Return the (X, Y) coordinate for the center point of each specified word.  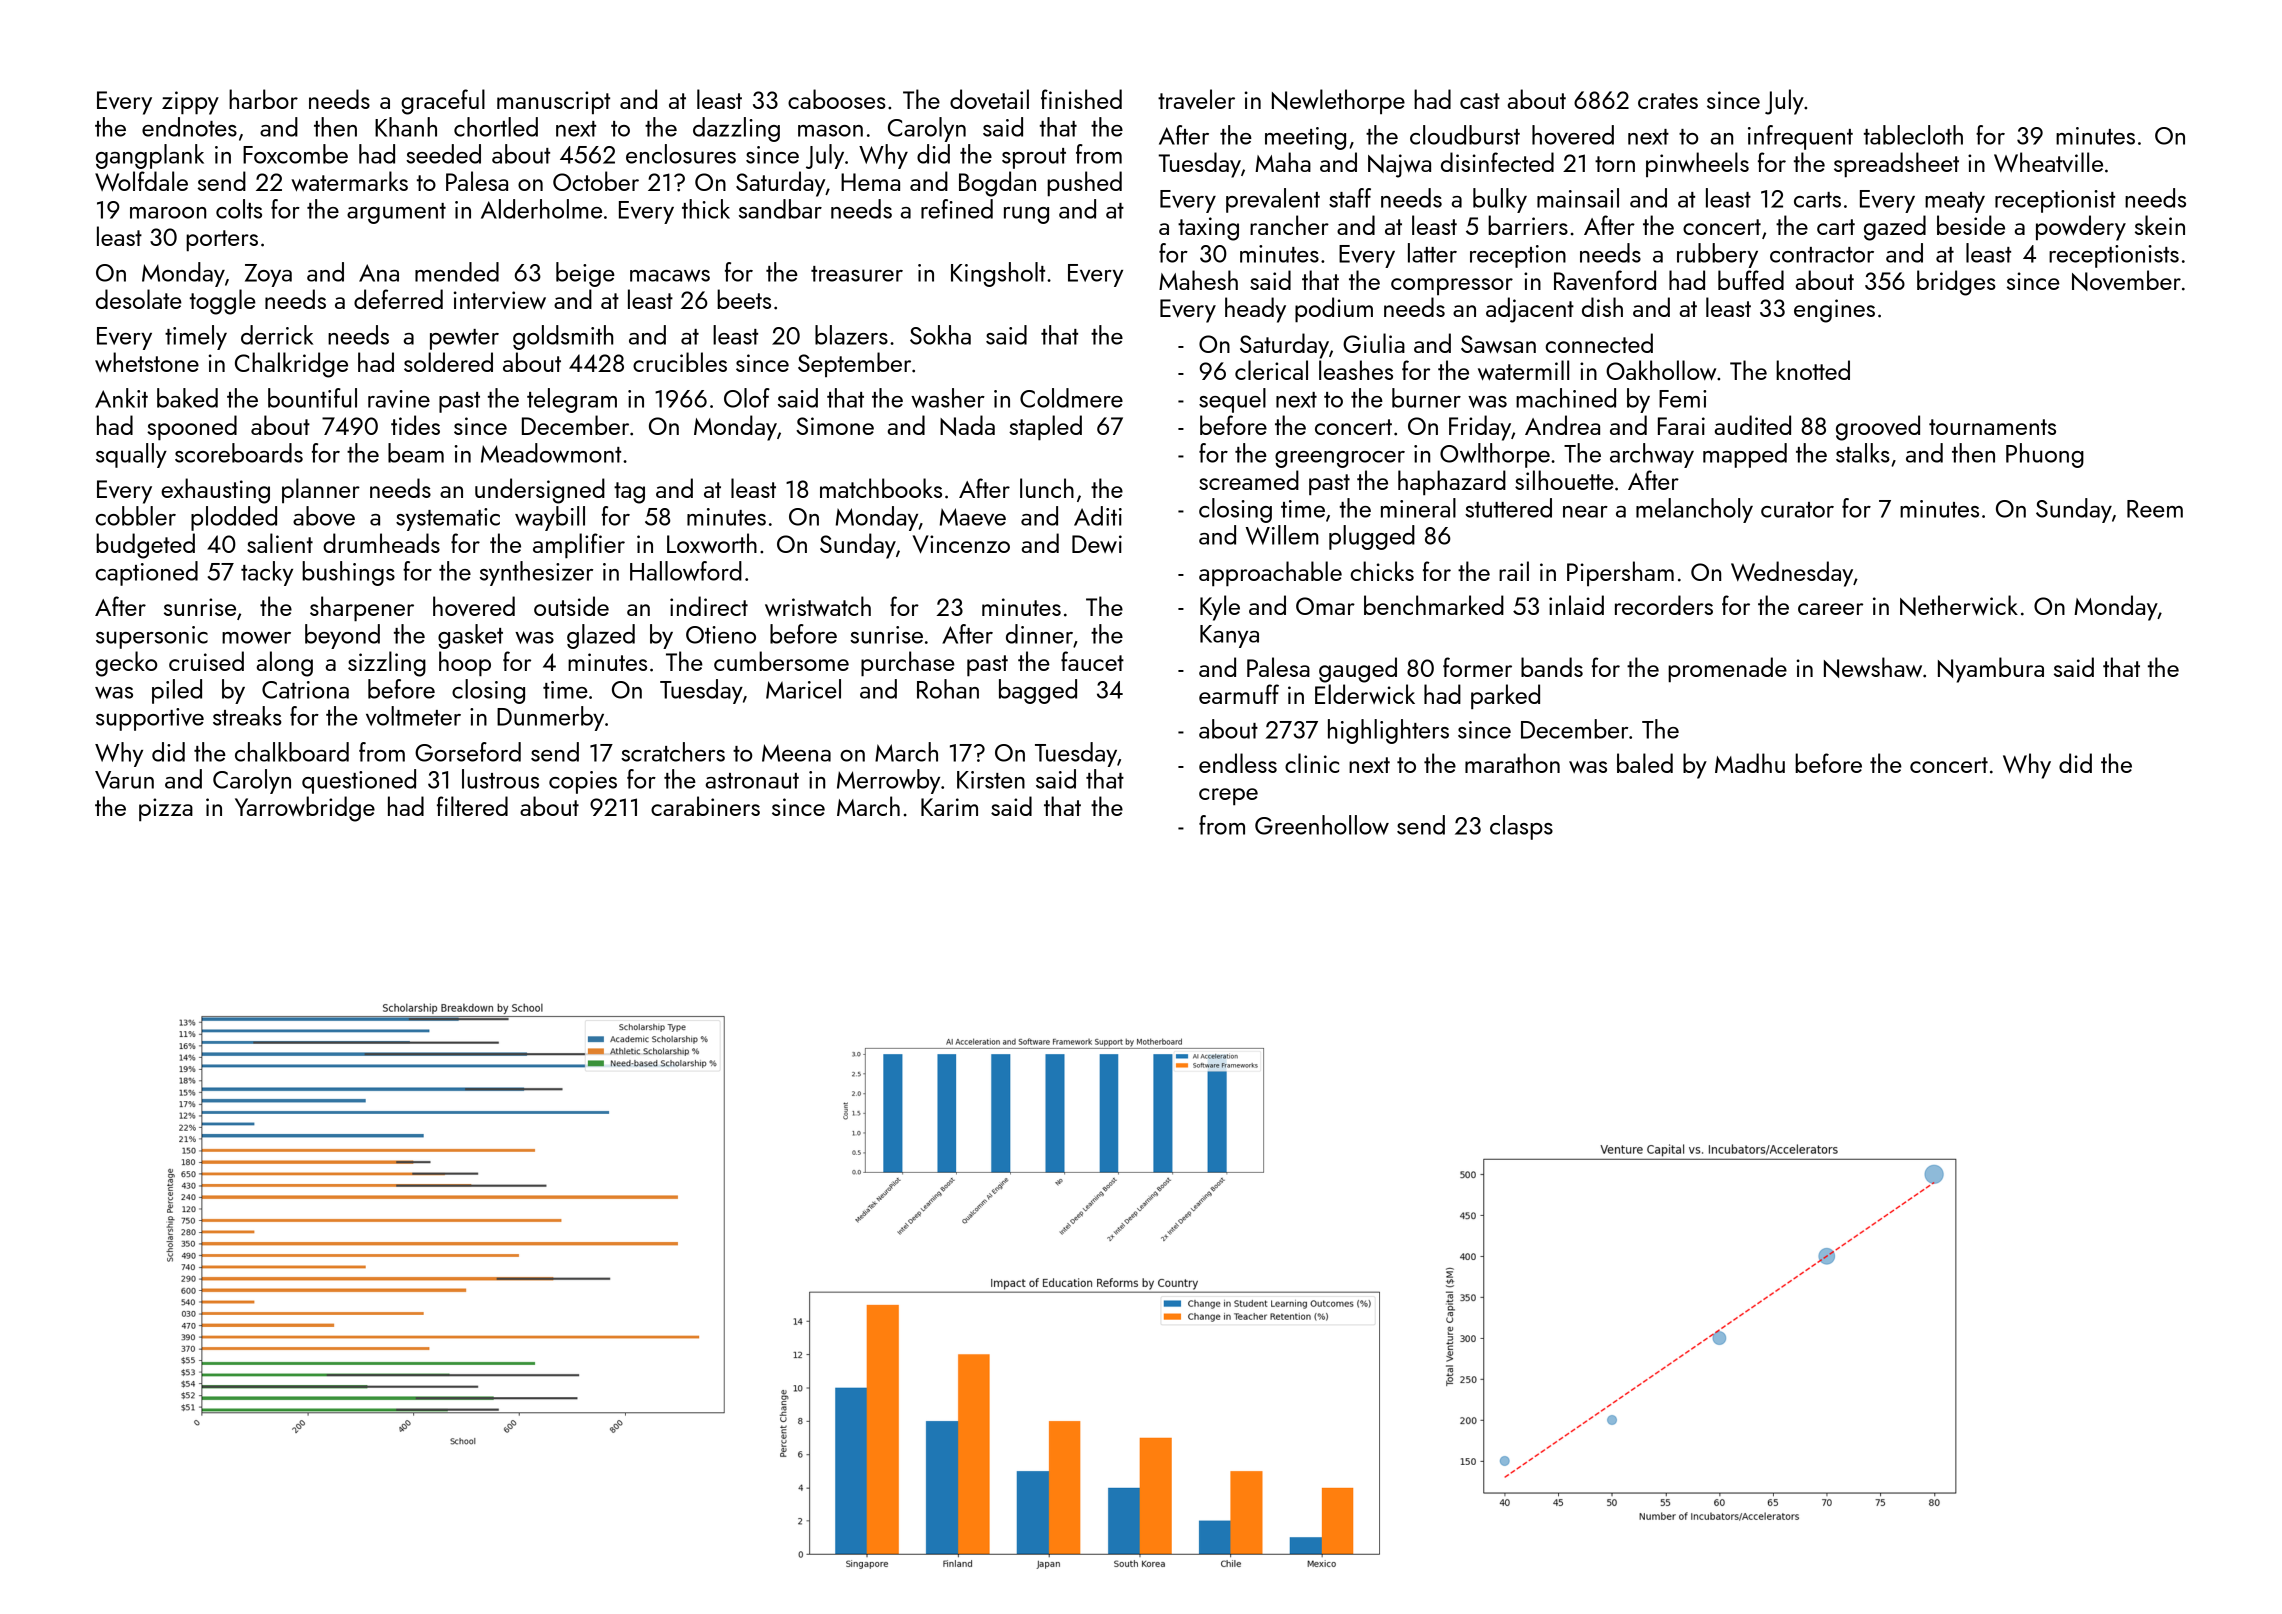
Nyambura (1991, 670)
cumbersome (781, 661)
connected (1599, 343)
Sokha (940, 335)
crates (1668, 101)
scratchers (673, 752)
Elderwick (1365, 694)
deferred (398, 299)
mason (830, 131)
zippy (190, 103)
